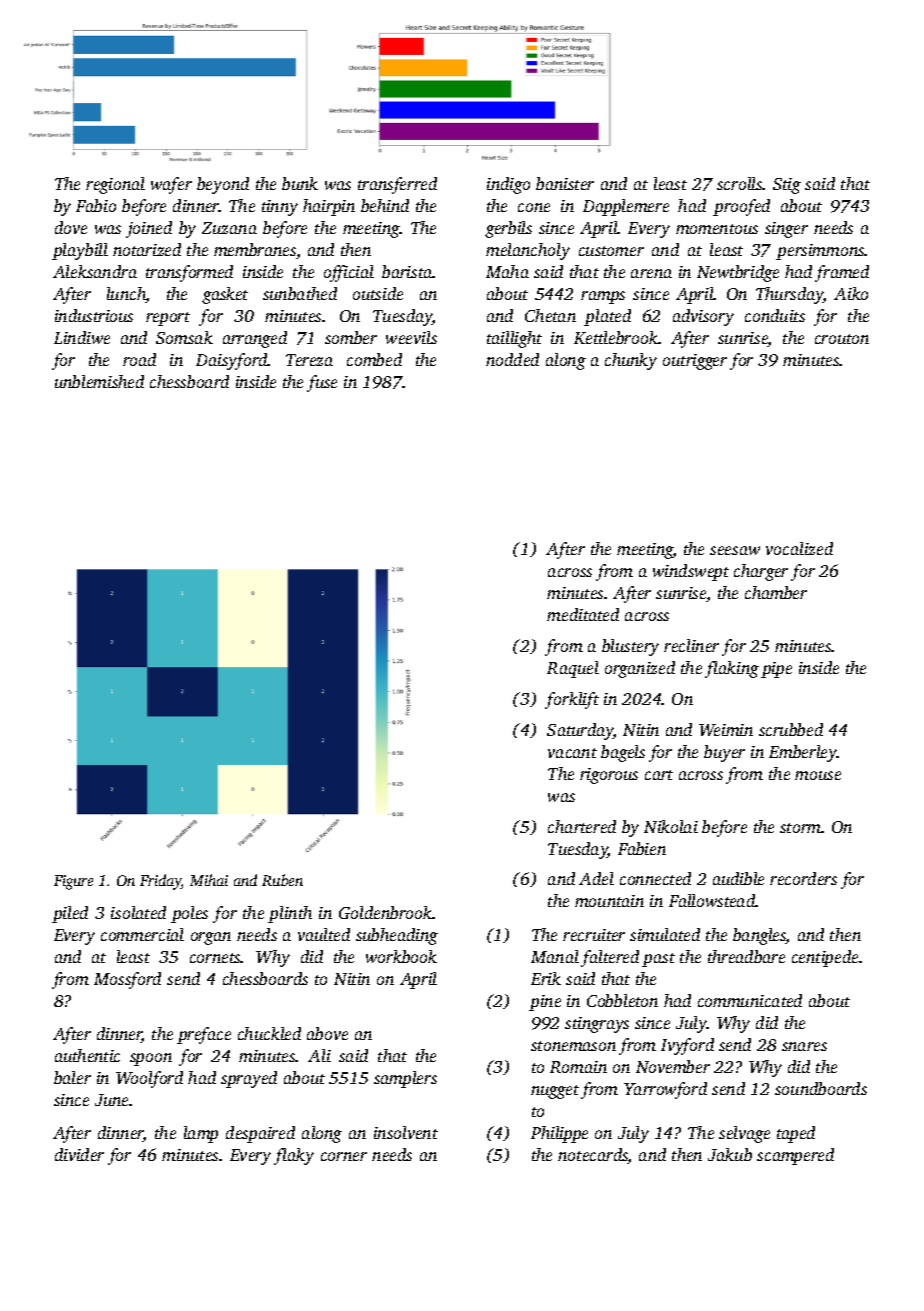 The width and height of the document is (924, 1311). What do you see at coordinates (738, 878) in the document?
I see `audible` at bounding box center [738, 878].
